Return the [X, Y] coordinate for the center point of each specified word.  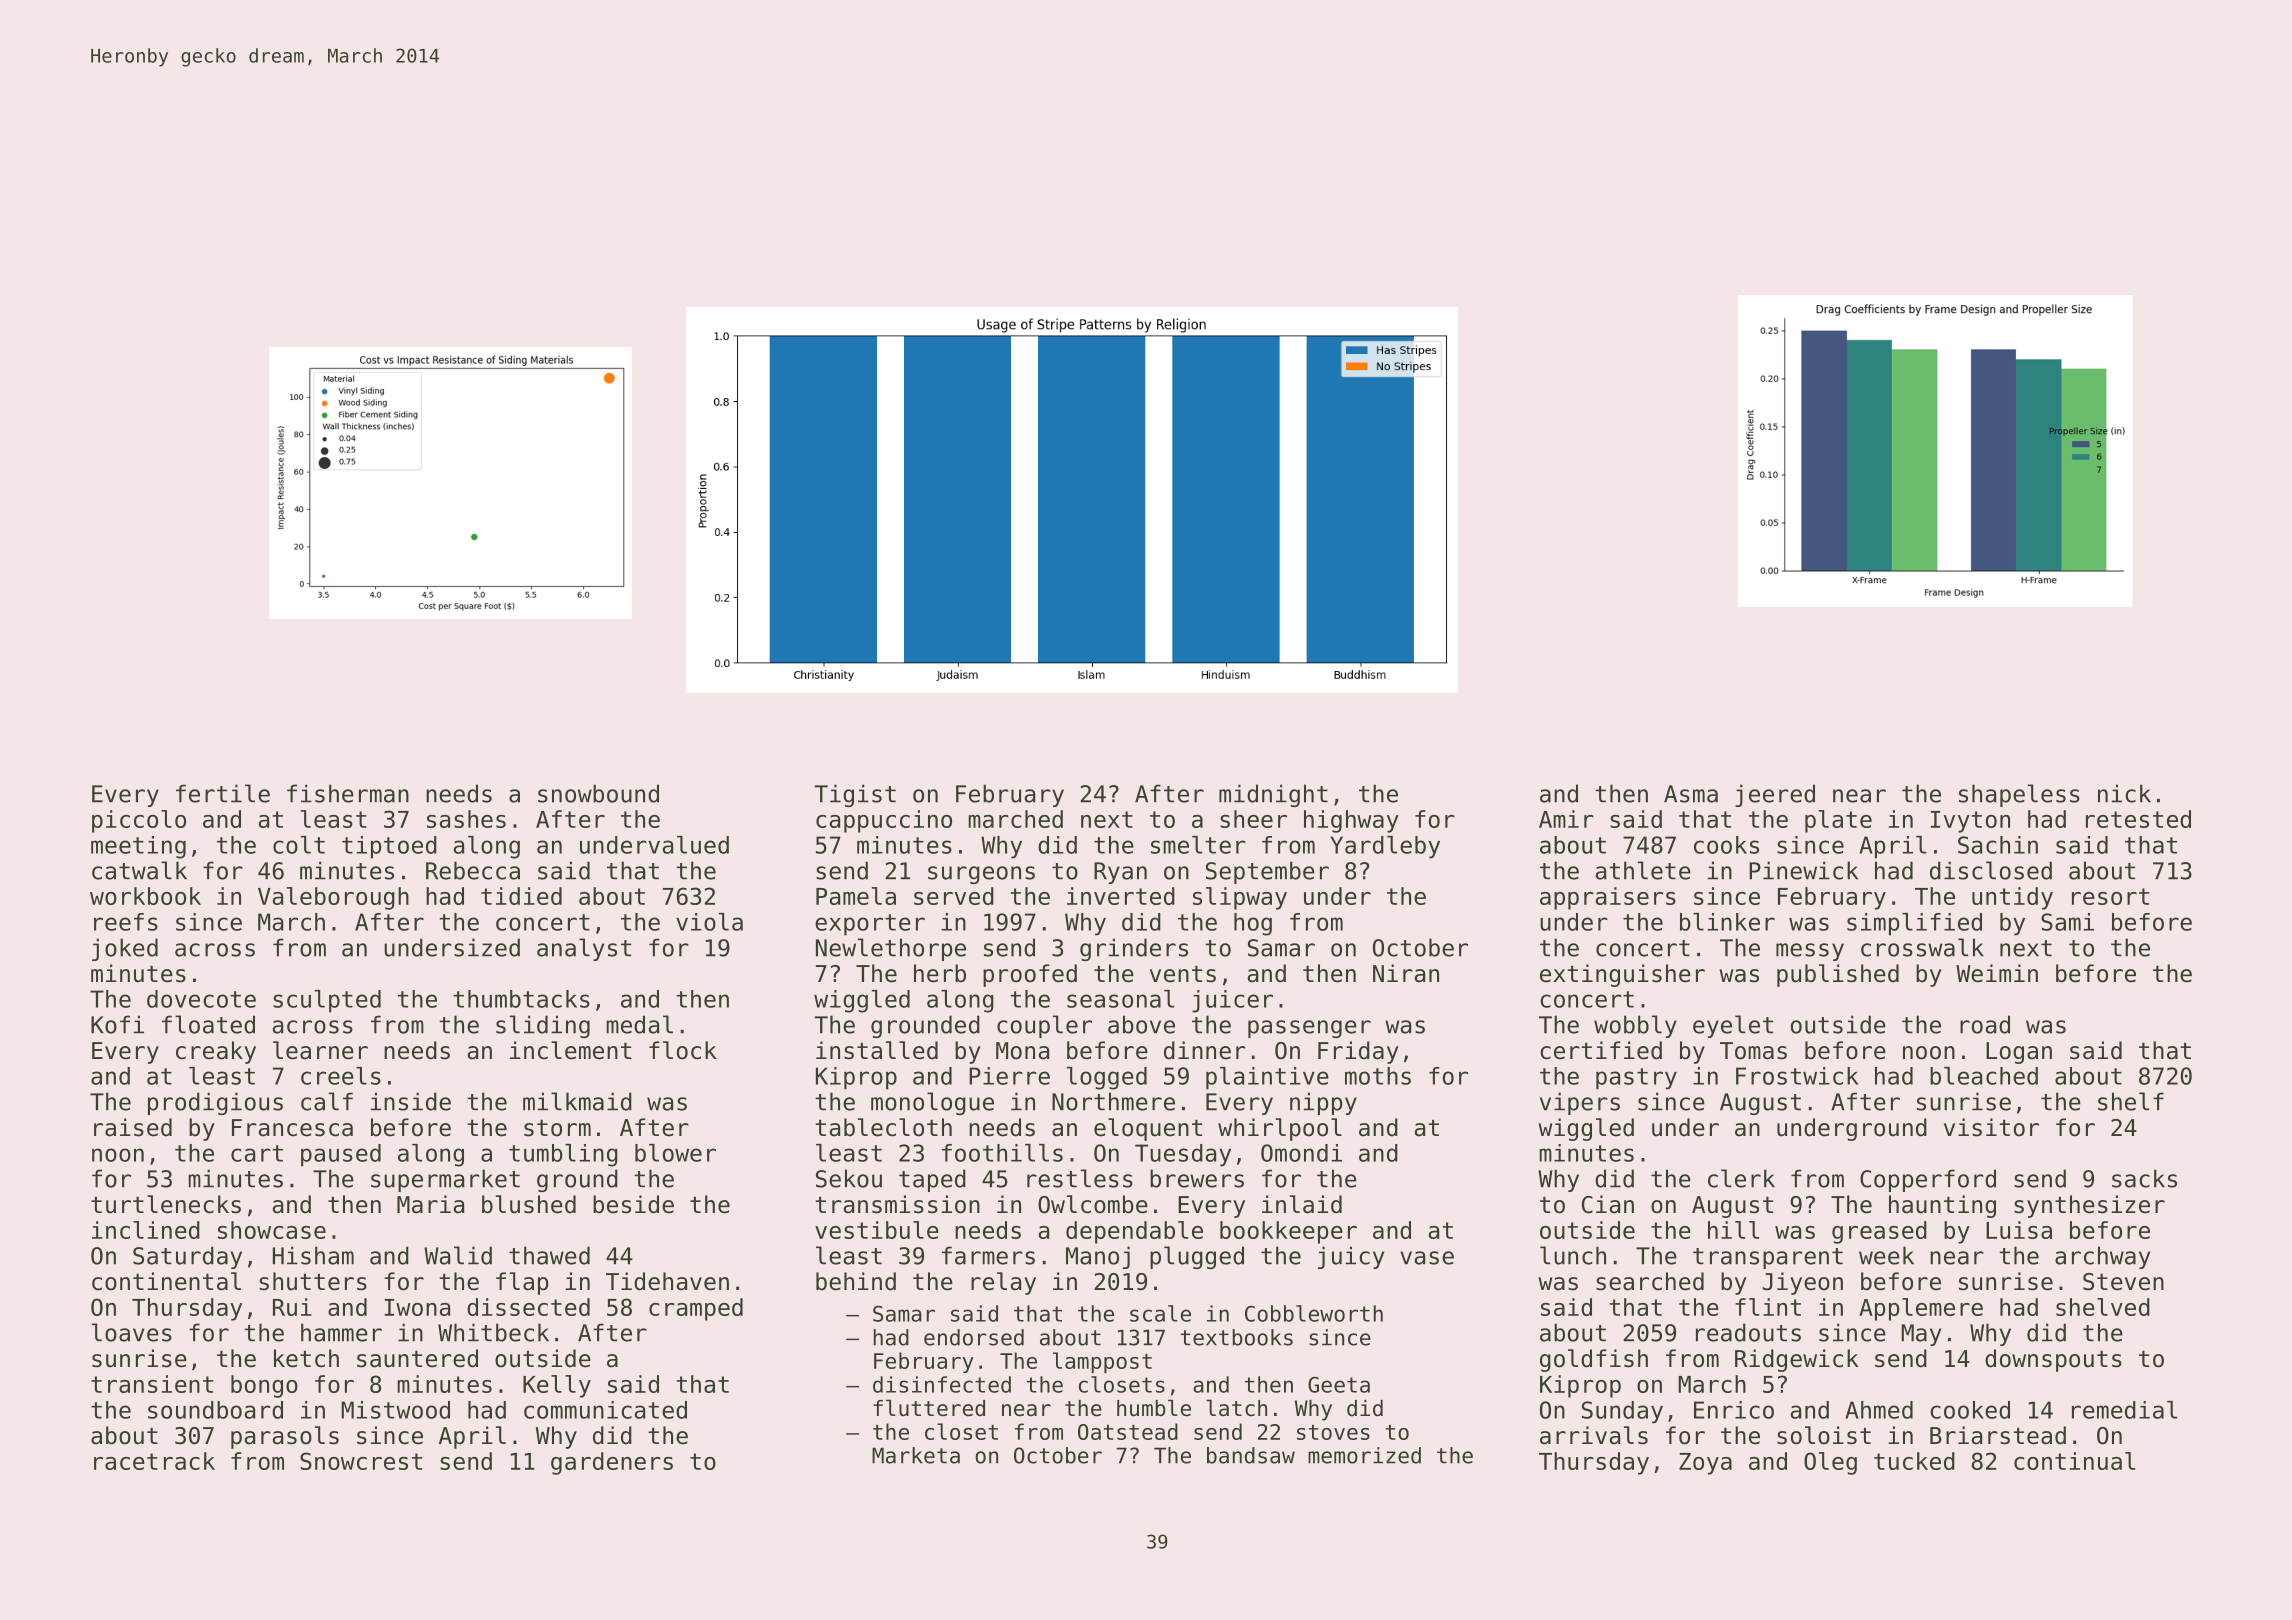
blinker [1727, 922]
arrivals [1594, 1435]
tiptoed [389, 847]
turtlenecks [166, 1204]
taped [932, 1180]
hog [1253, 924]
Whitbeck [493, 1332]
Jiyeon [1802, 1283]
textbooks [1237, 1337]
